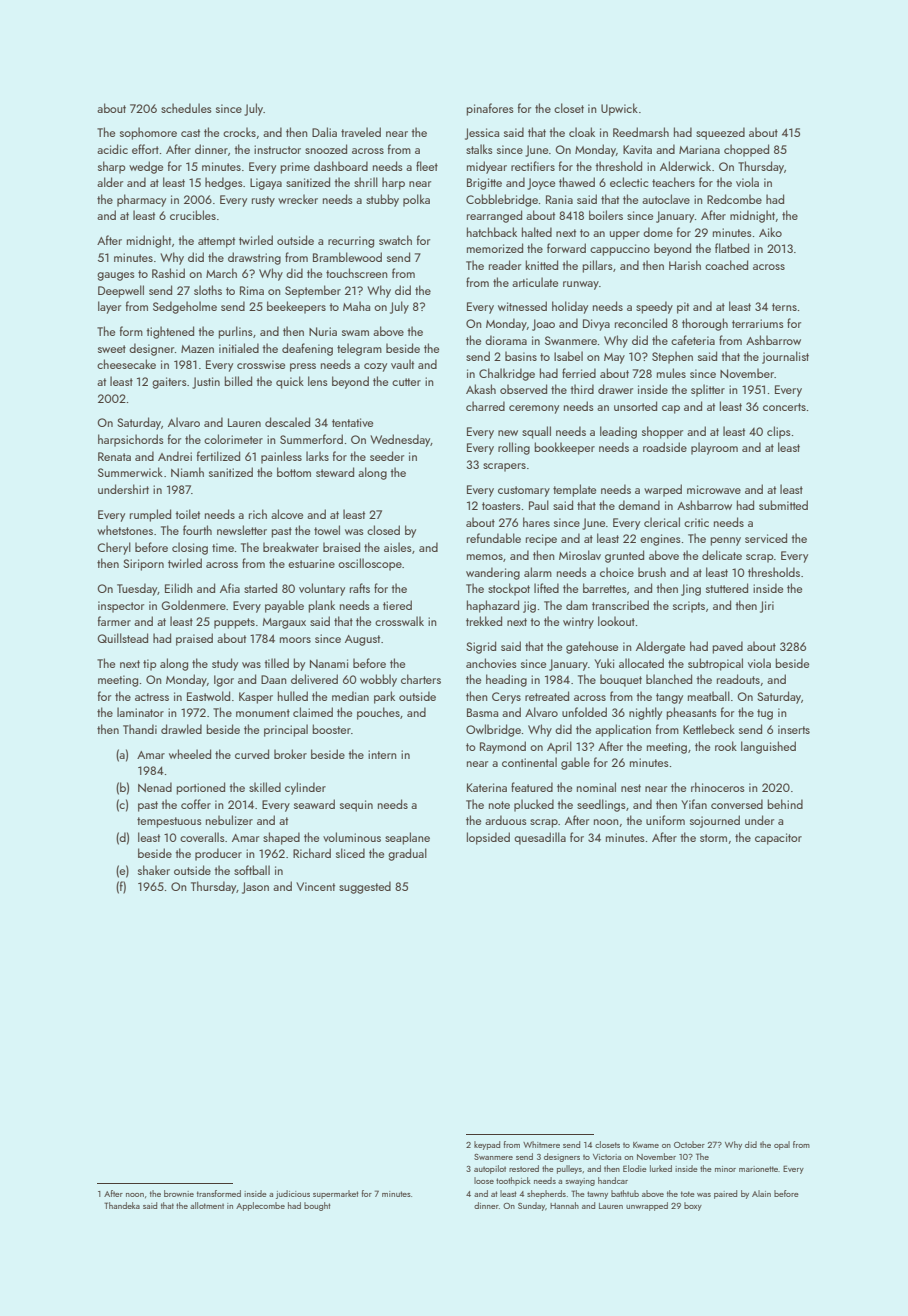  Describe the element at coordinates (584, 712) in the screenshot. I see `unfolded` at that location.
